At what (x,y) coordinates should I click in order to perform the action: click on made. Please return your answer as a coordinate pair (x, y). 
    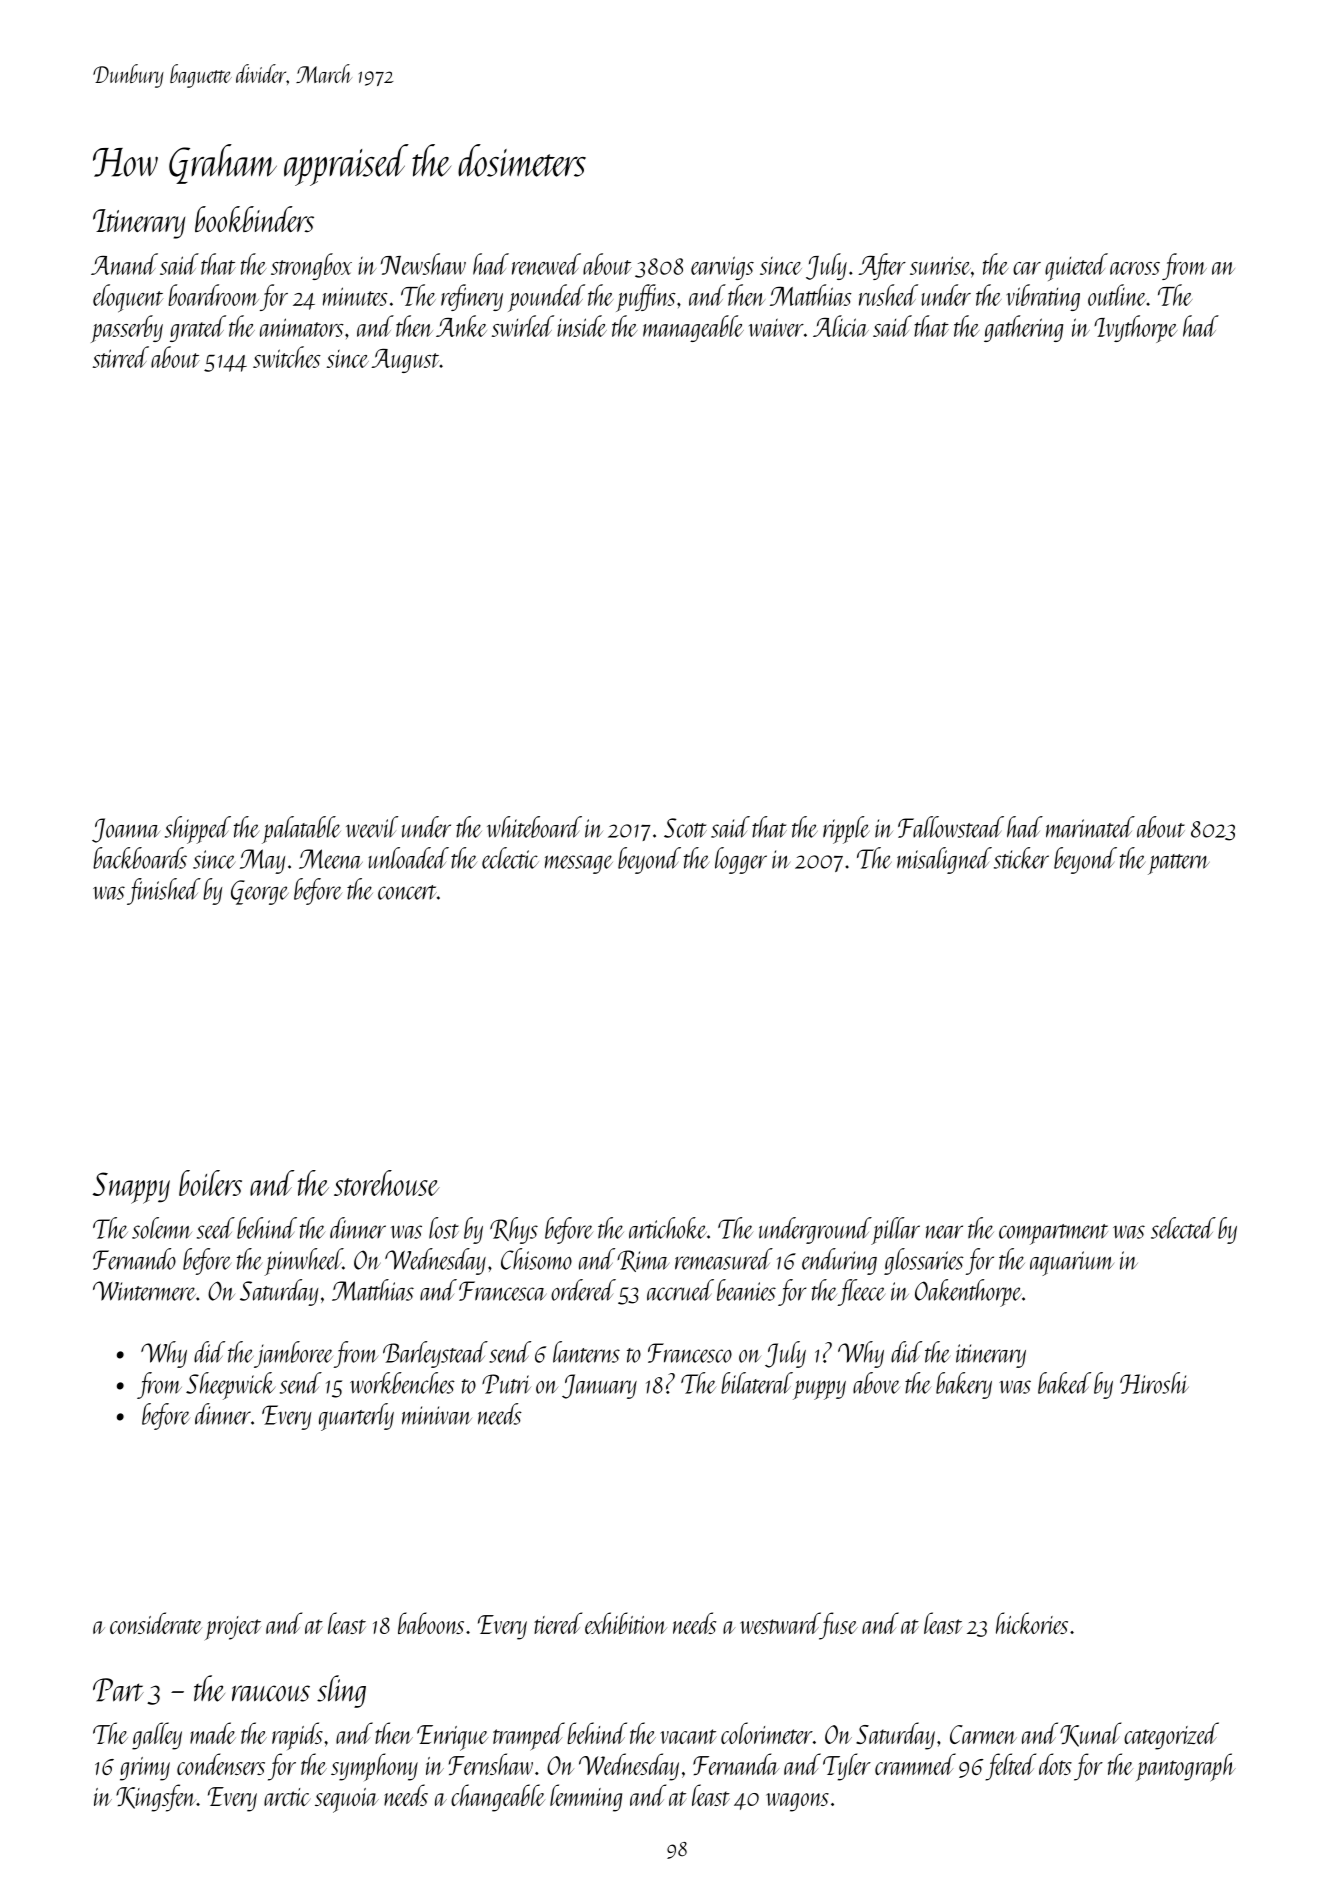
    Looking at the image, I should click on (213, 1733).
